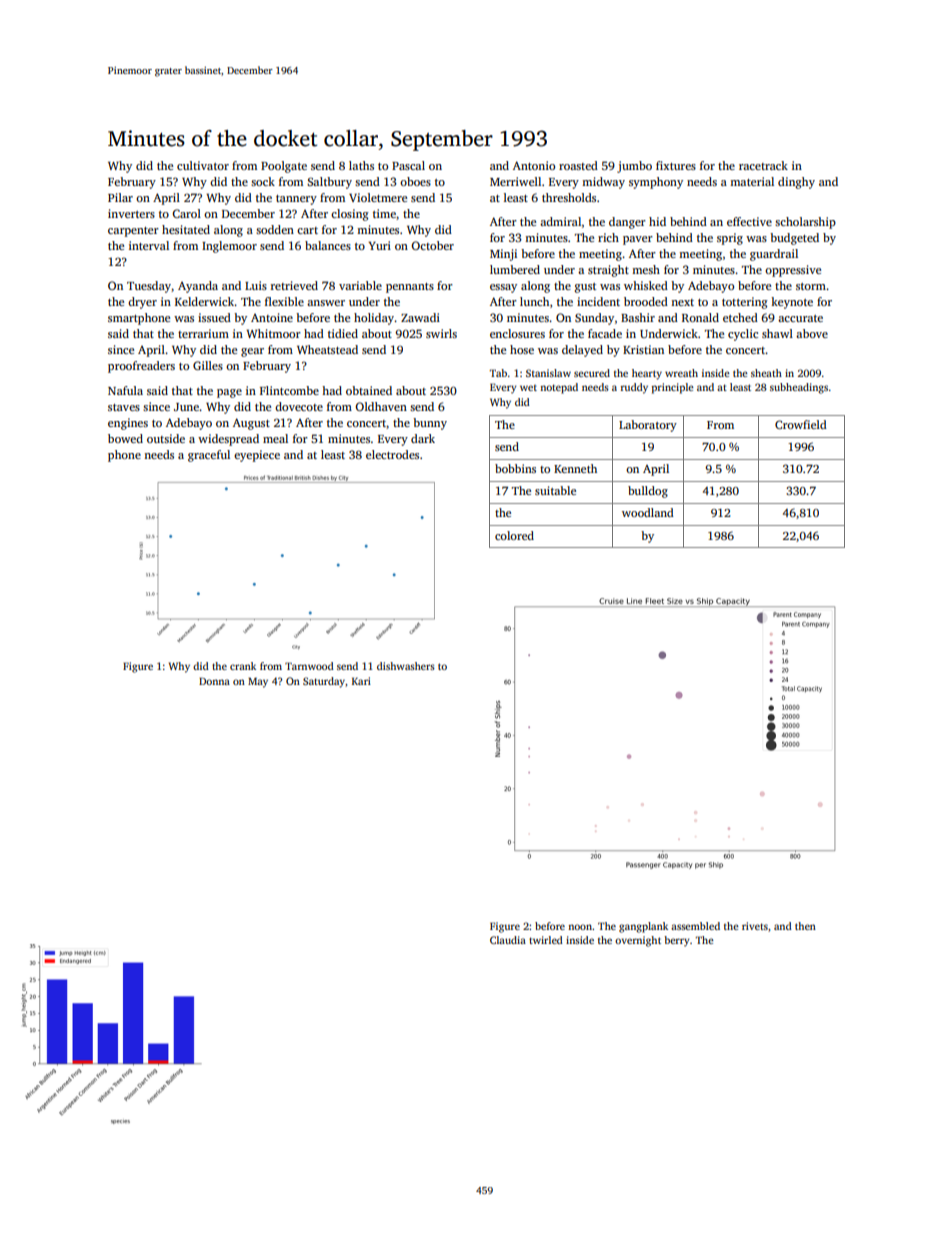 The height and width of the screenshot is (1233, 952). What do you see at coordinates (745, 303) in the screenshot?
I see `tottering` at bounding box center [745, 303].
